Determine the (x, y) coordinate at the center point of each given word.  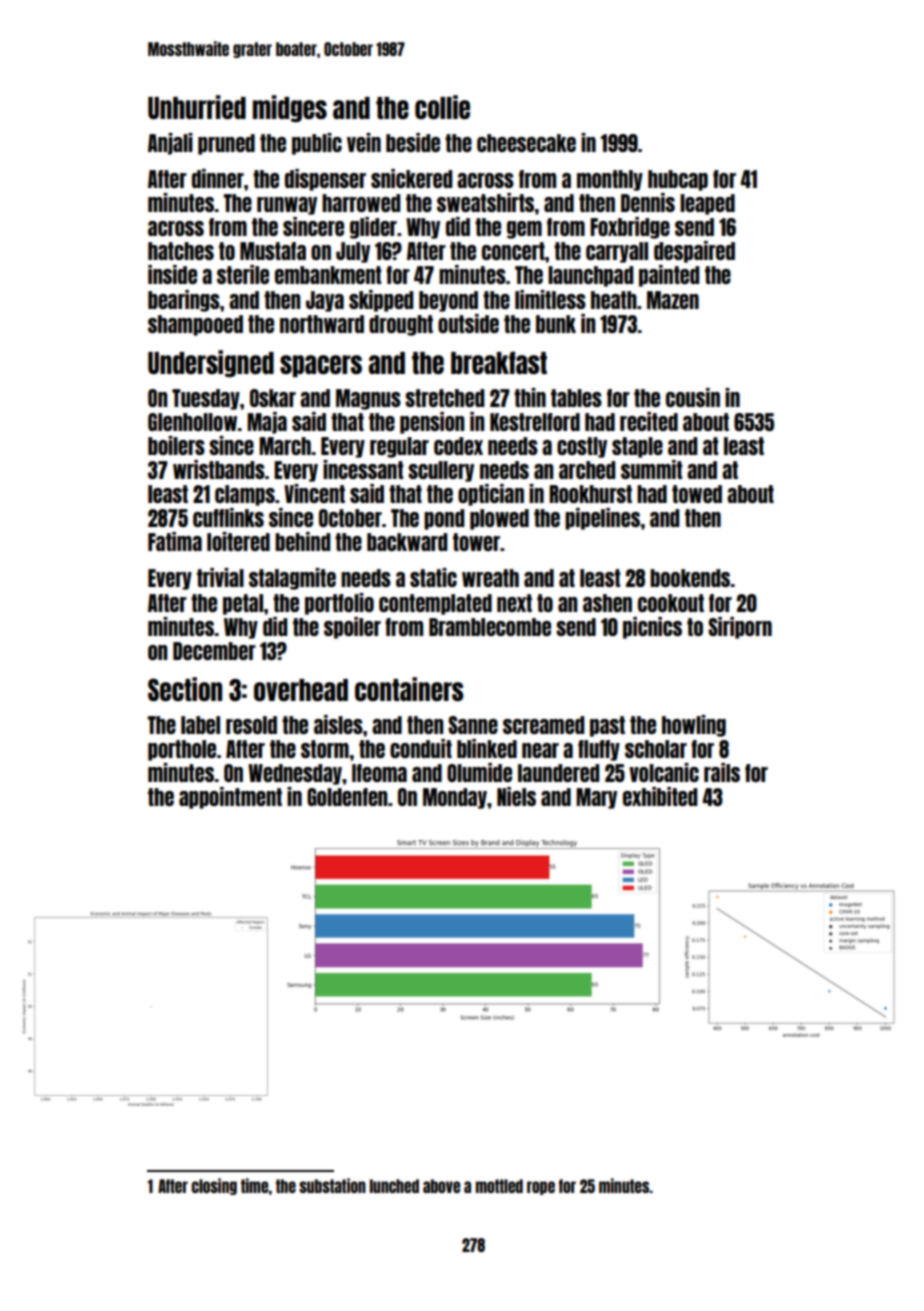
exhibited (660, 796)
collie (442, 107)
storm (325, 749)
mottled (499, 1186)
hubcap (678, 180)
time (255, 1185)
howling (694, 726)
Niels (516, 796)
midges (290, 108)
